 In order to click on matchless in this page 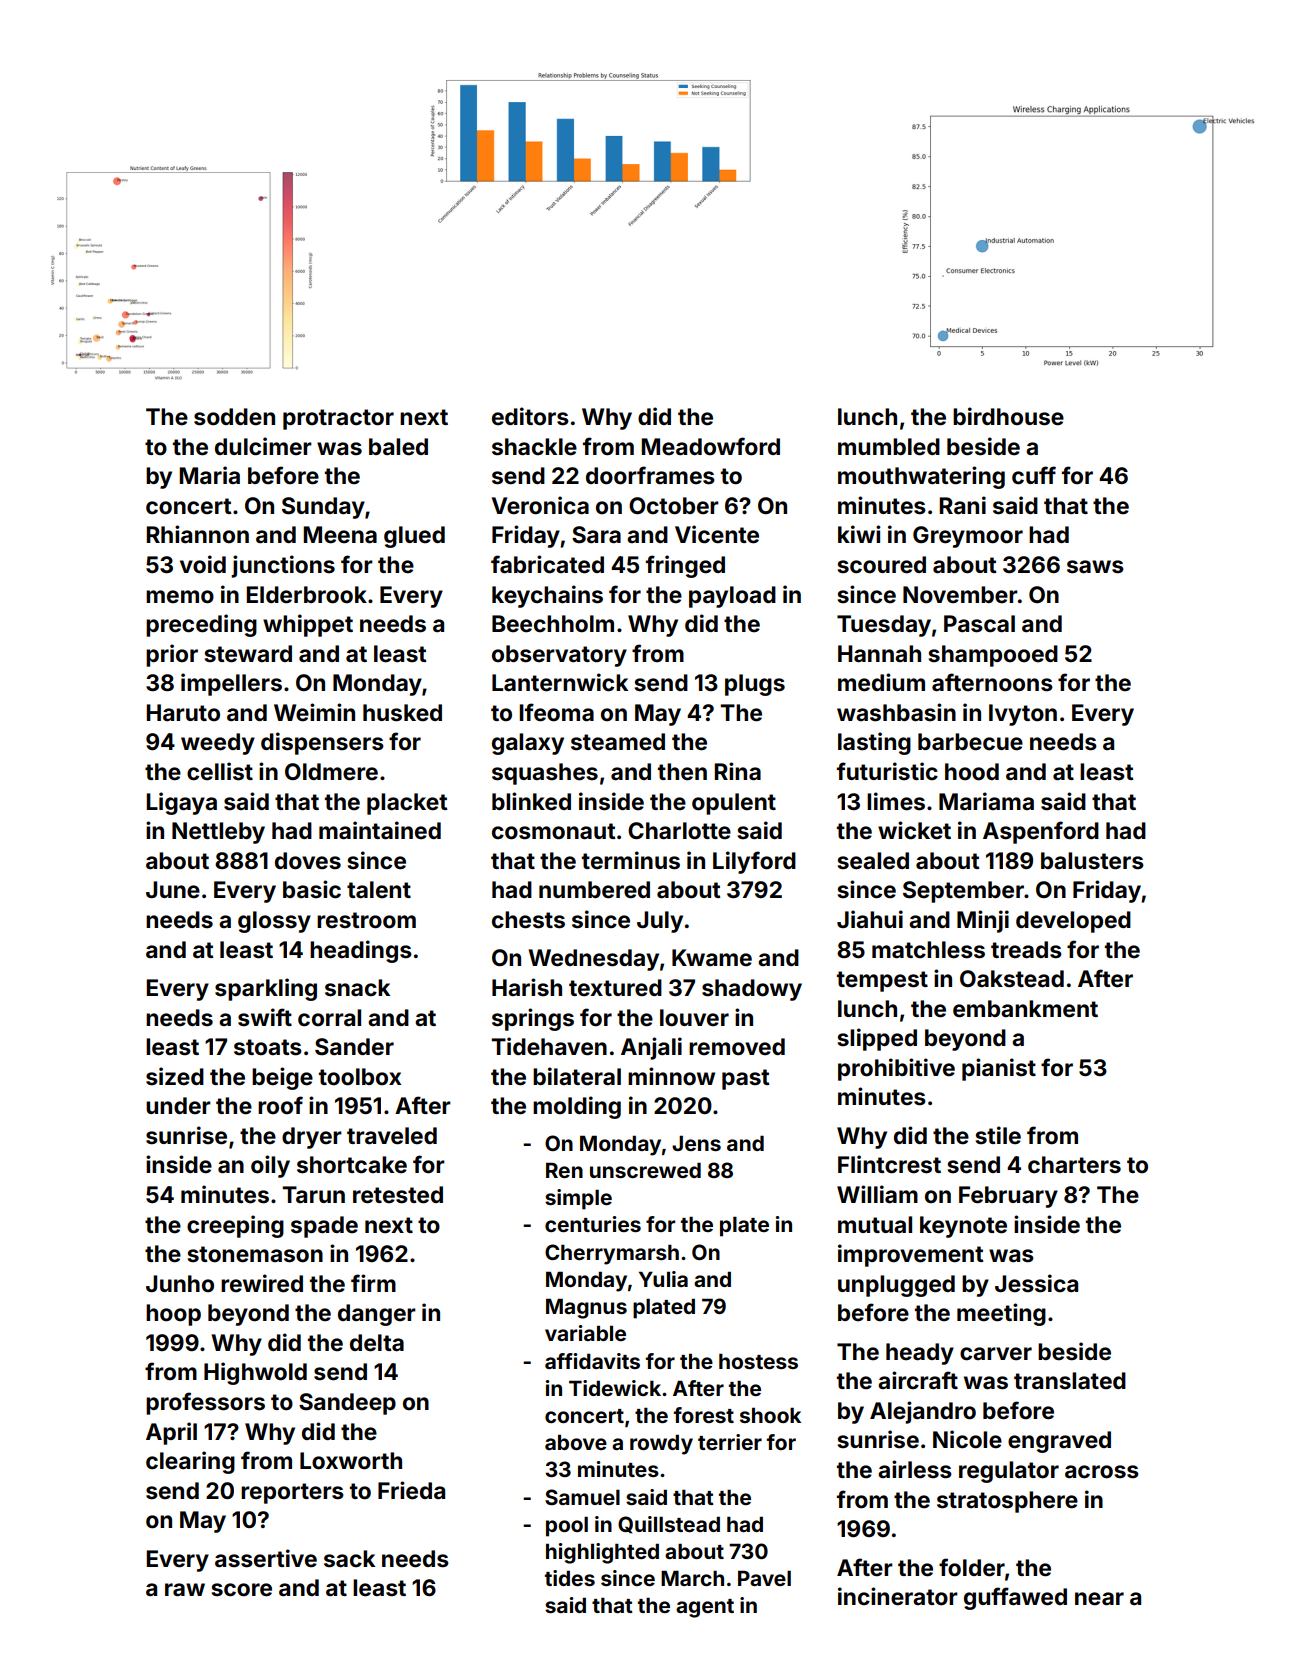, I will do `click(928, 950)`.
